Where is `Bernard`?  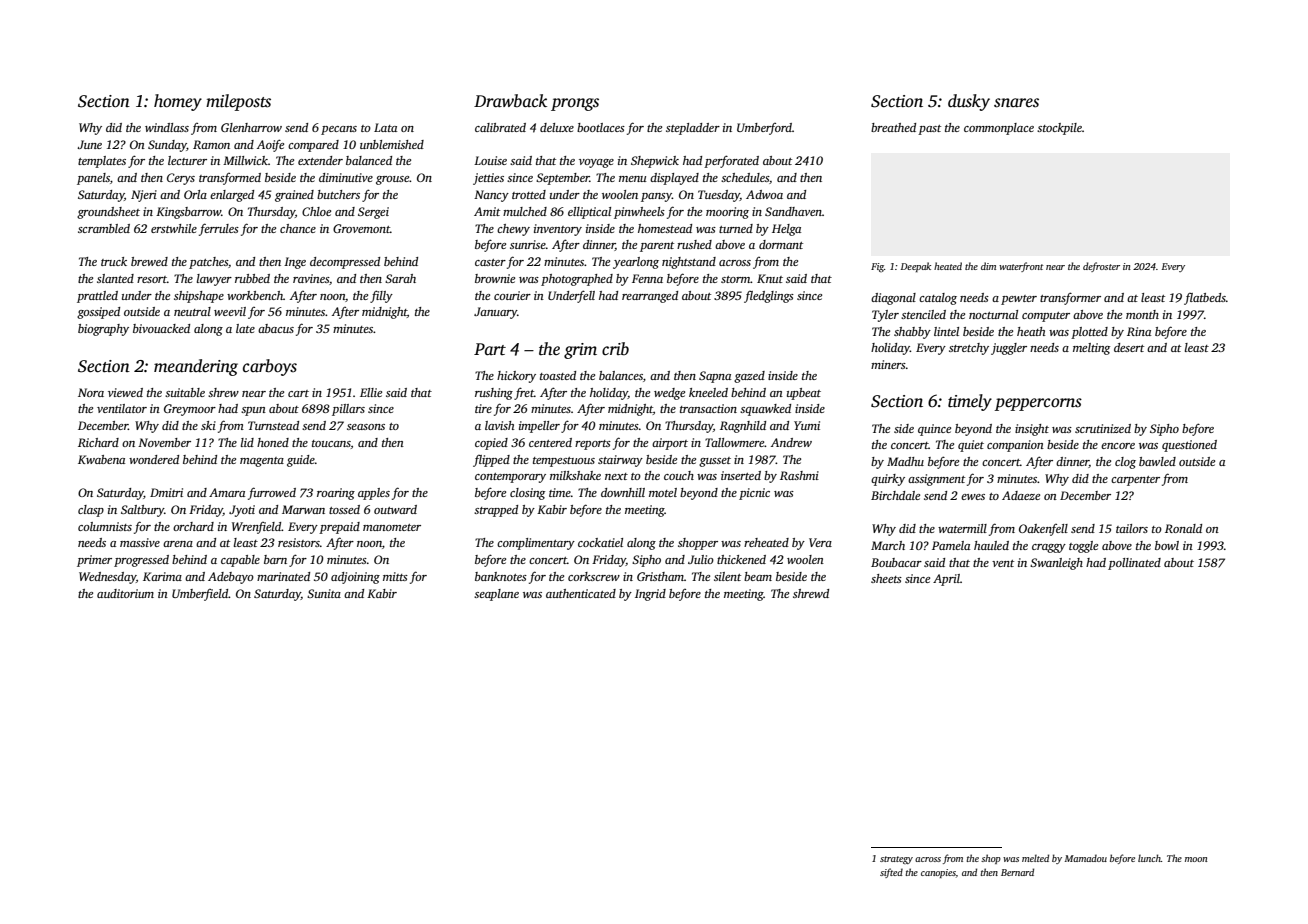 Bernard is located at coordinates (1017, 872).
